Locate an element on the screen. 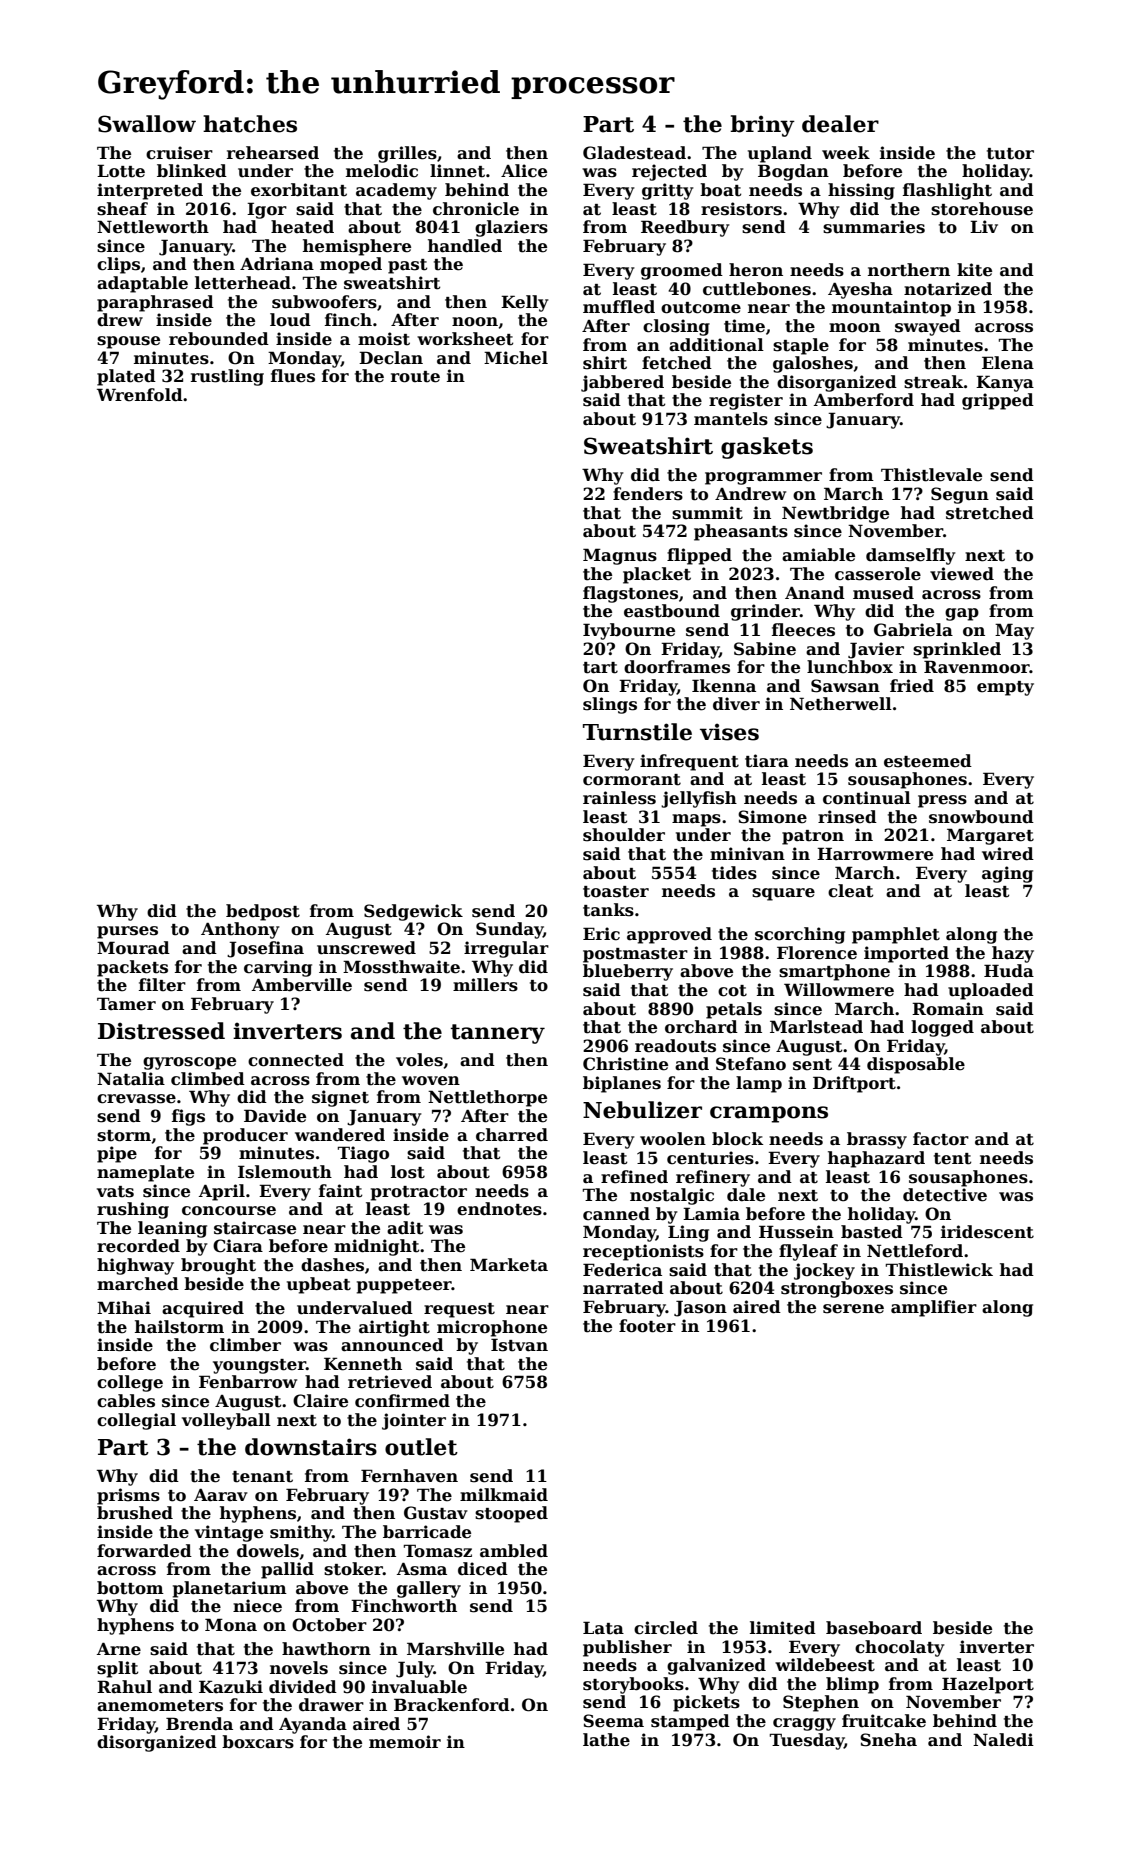 This screenshot has height=1863, width=1131. downstairs is located at coordinates (311, 1447).
